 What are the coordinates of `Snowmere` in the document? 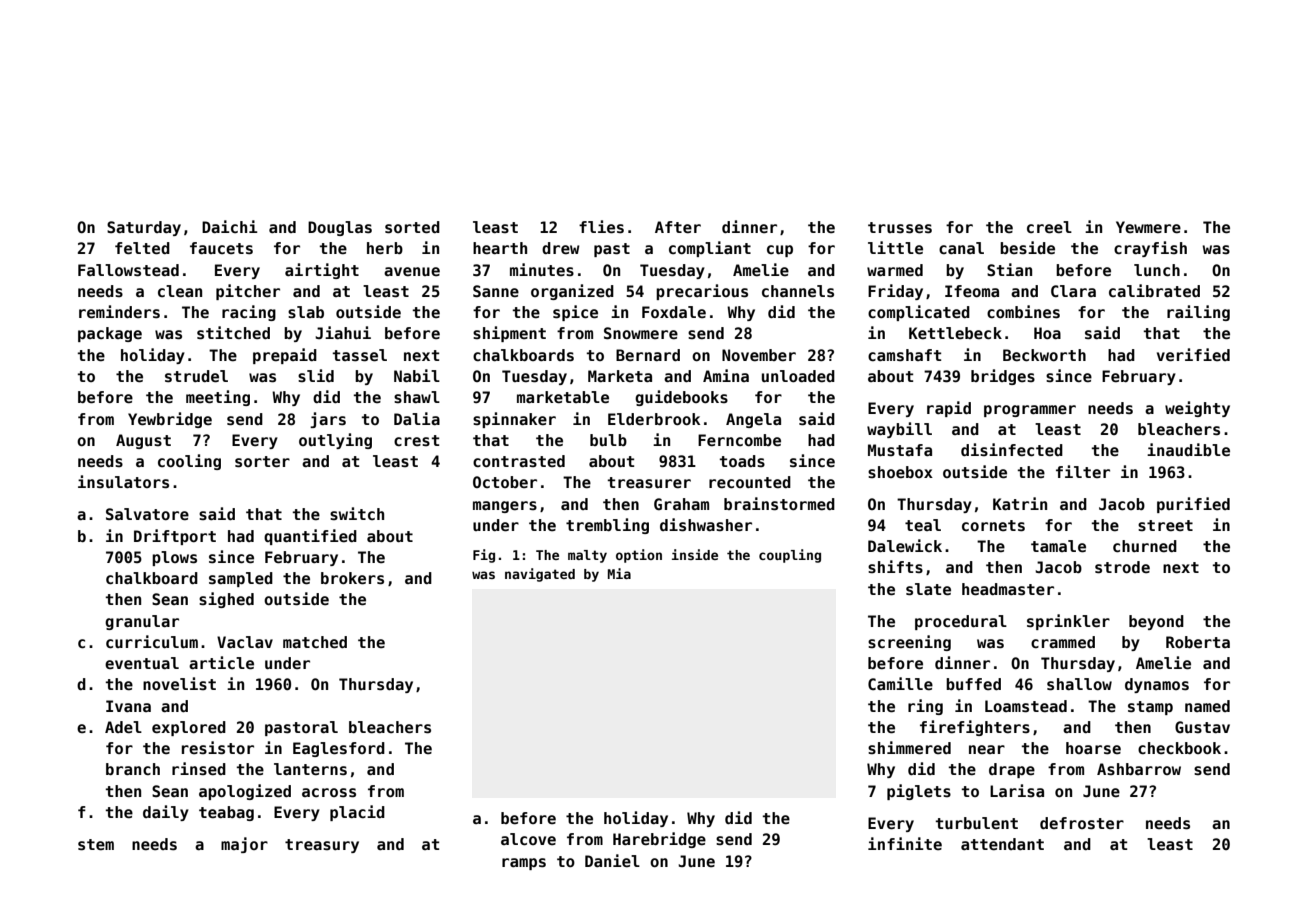 It's located at (641, 333).
